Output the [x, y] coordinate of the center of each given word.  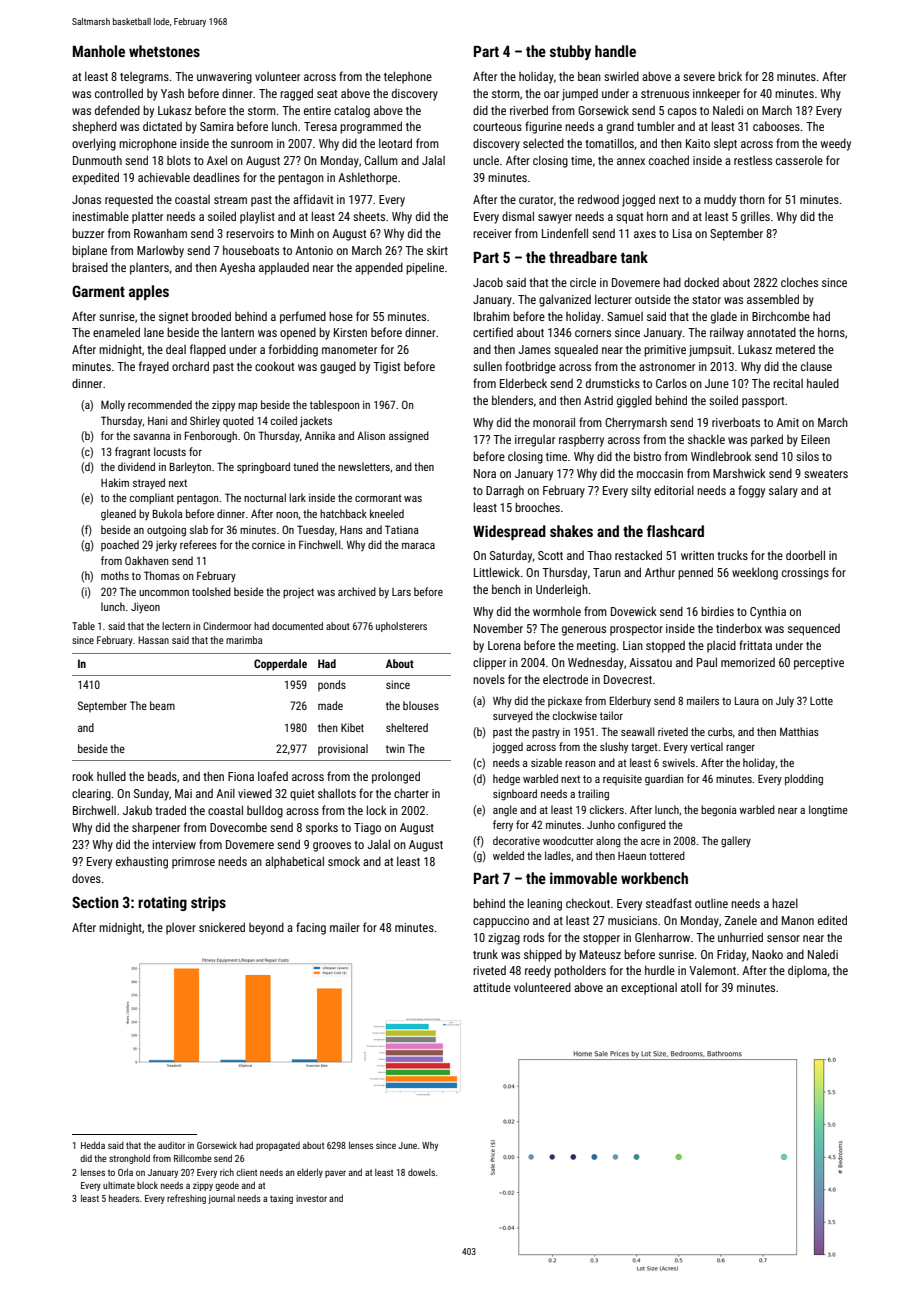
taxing [281, 1199]
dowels [421, 1172]
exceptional [649, 989]
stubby [570, 52]
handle [615, 51]
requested [129, 201]
